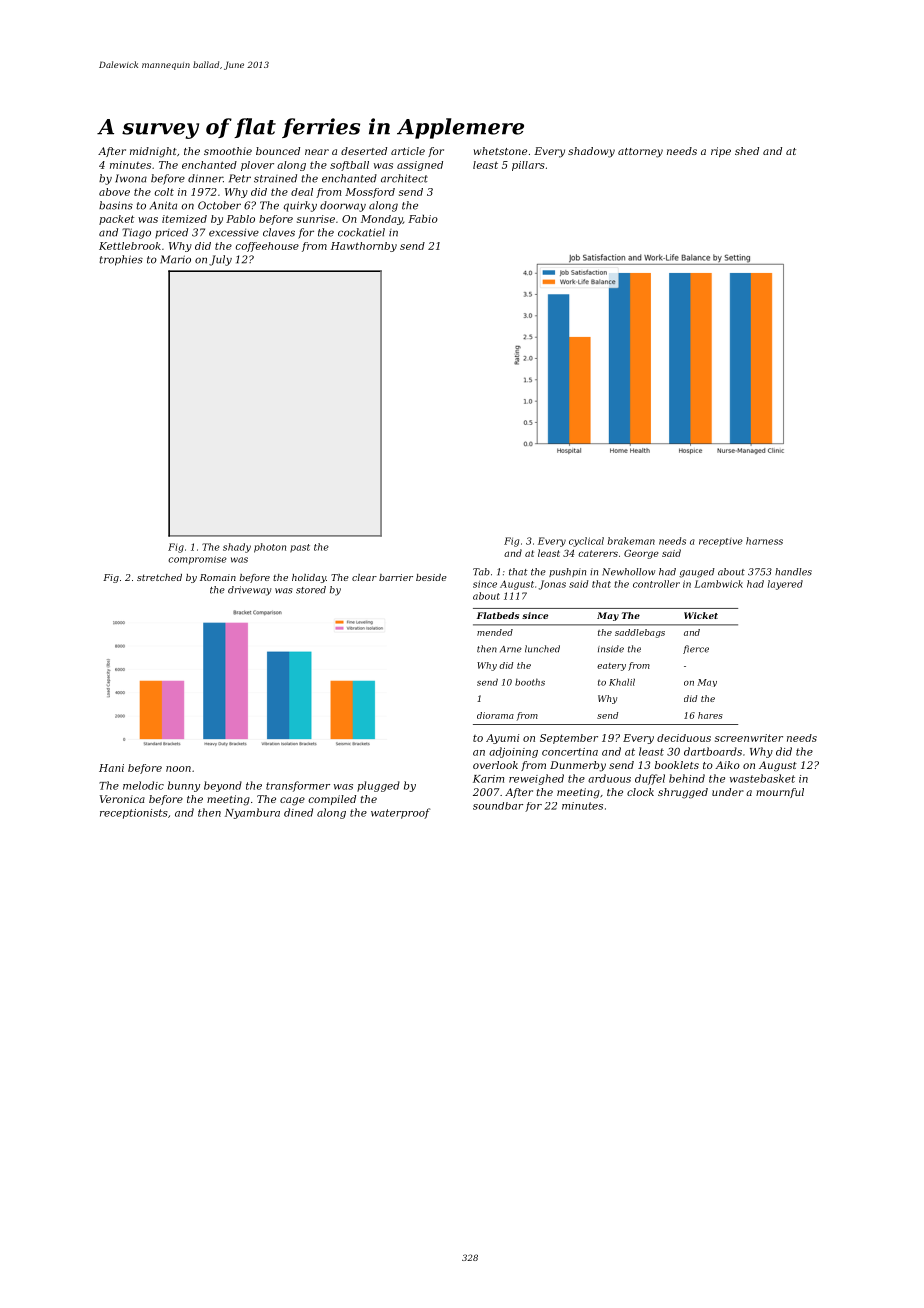  Describe the element at coordinates (228, 151) in the image. I see `smoothie` at that location.
